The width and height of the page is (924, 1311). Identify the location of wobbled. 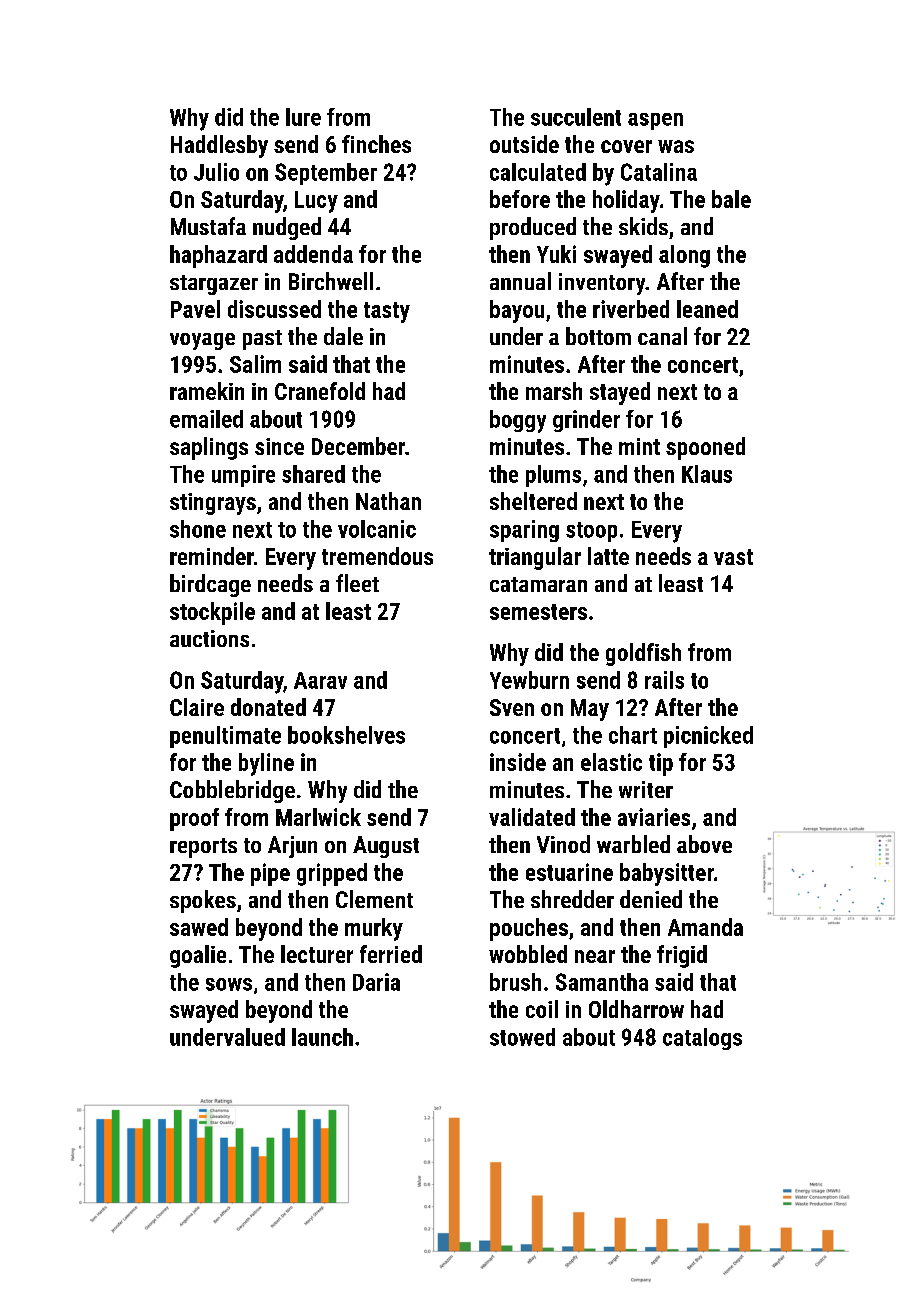
(528, 954).
